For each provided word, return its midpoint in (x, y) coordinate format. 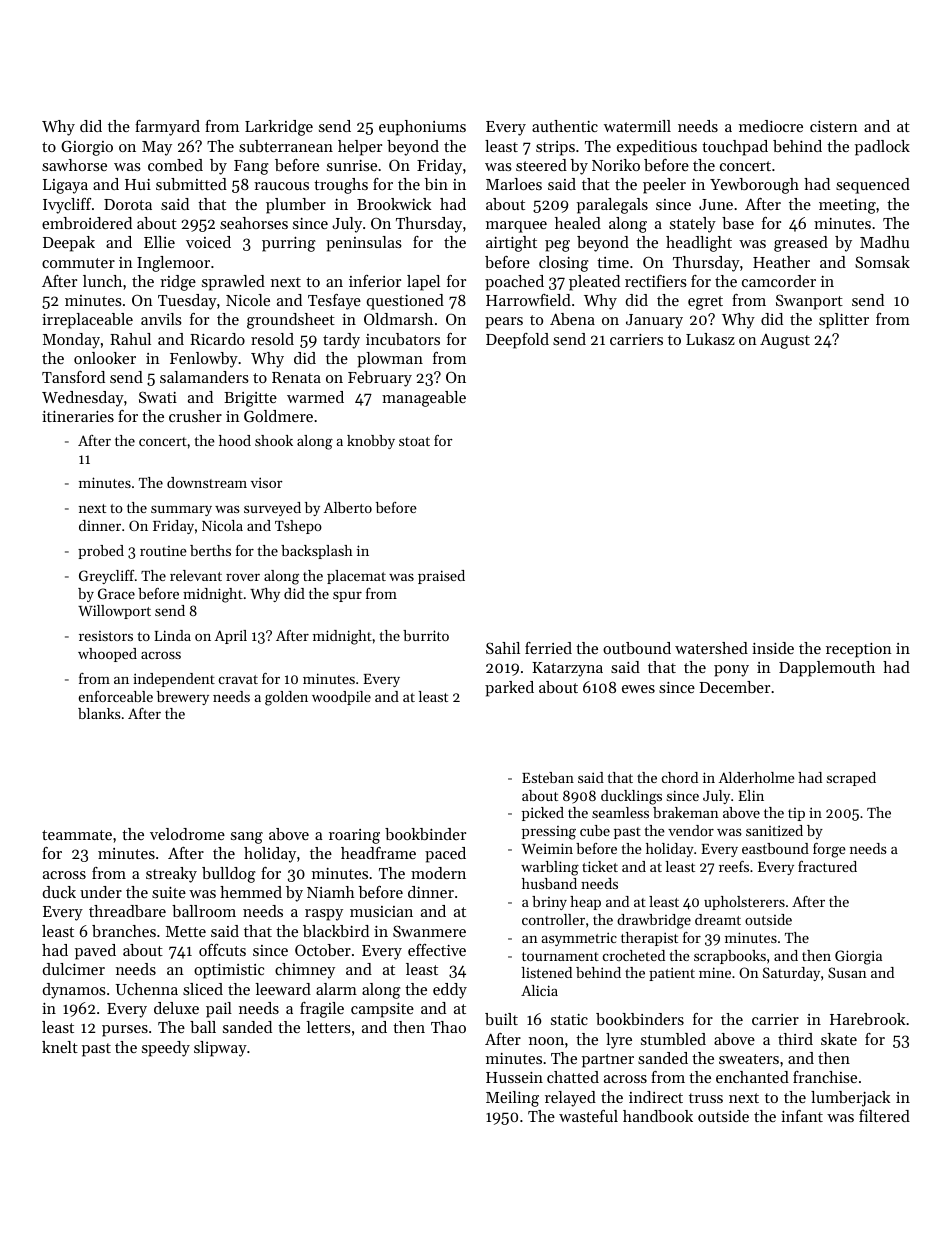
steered (541, 165)
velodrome (187, 834)
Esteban (548, 777)
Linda (172, 635)
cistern (834, 126)
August (785, 341)
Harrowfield (528, 300)
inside (773, 648)
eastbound (775, 848)
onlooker (105, 358)
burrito (426, 635)
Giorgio (87, 148)
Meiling (512, 1099)
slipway (220, 1049)
